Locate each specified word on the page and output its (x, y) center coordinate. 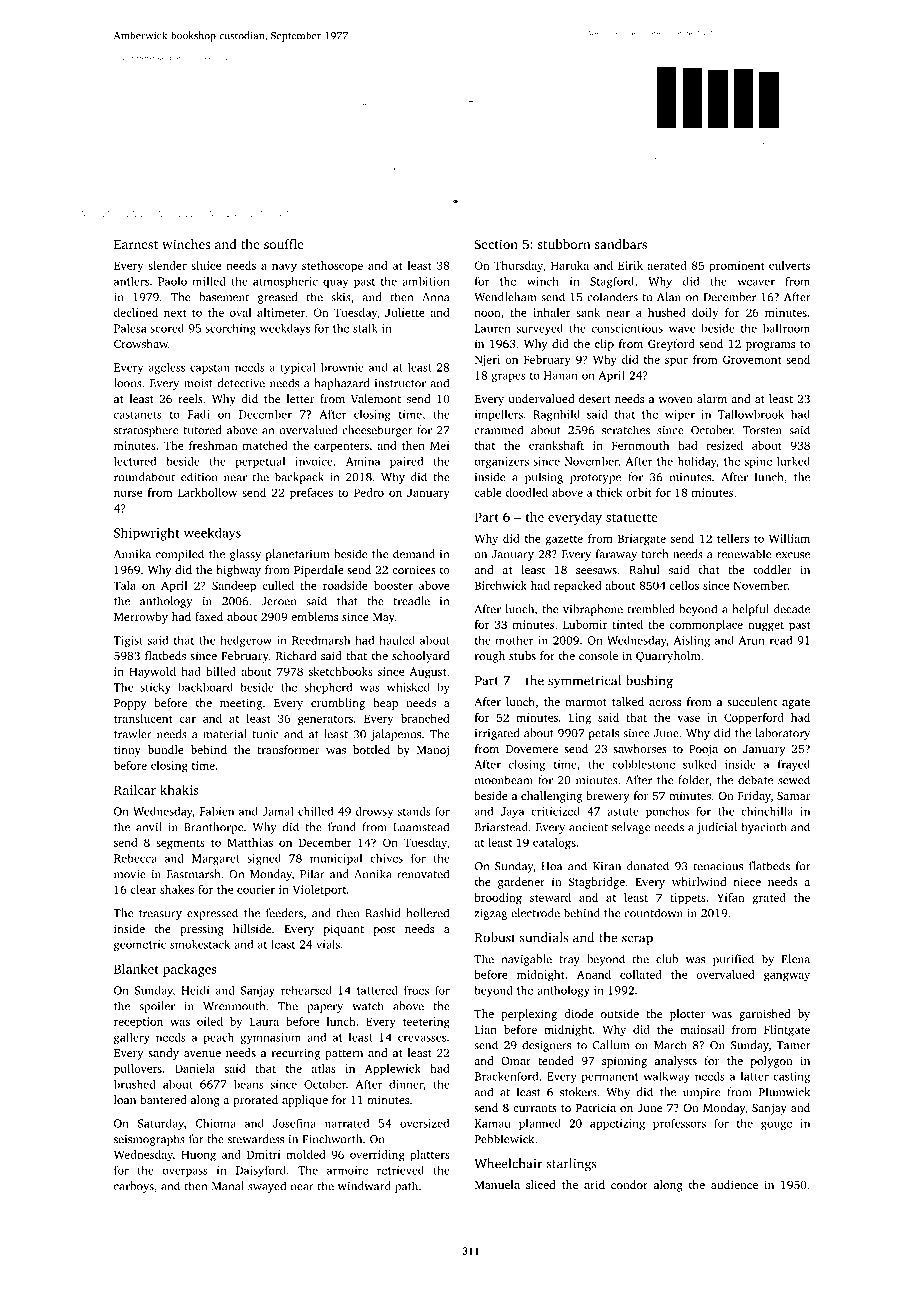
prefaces (311, 494)
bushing (649, 682)
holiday (697, 462)
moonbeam (504, 780)
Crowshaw (141, 343)
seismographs (149, 1140)
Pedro (369, 492)
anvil (148, 827)
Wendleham (505, 297)
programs (770, 346)
